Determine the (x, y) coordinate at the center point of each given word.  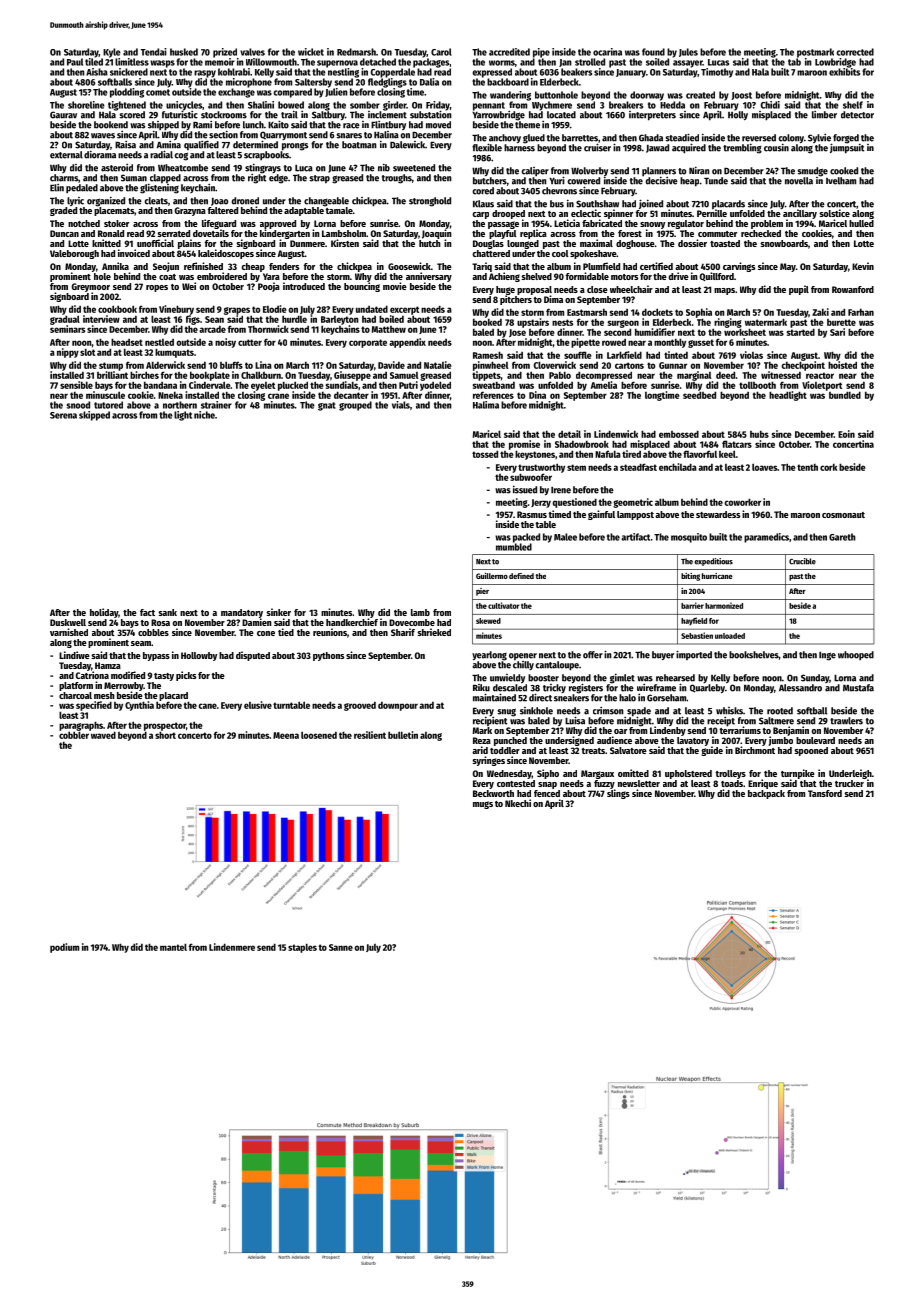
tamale (339, 210)
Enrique (763, 784)
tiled (94, 62)
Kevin (863, 266)
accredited (509, 52)
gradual (65, 320)
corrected (855, 52)
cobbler (74, 735)
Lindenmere (232, 947)
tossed (485, 454)
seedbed (699, 395)
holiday (104, 613)
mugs (483, 805)
